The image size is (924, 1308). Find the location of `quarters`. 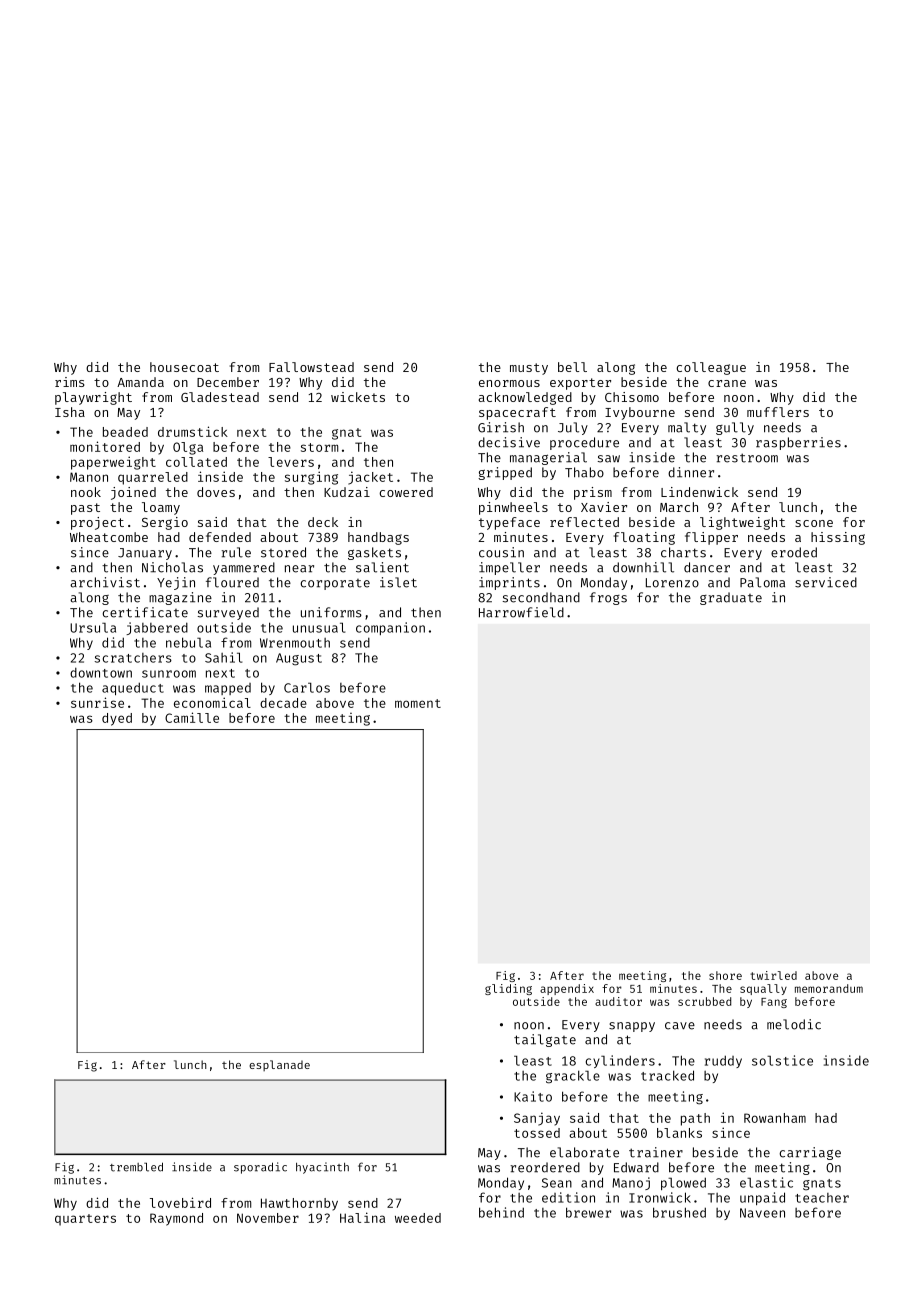

quarters is located at coordinates (85, 1220).
